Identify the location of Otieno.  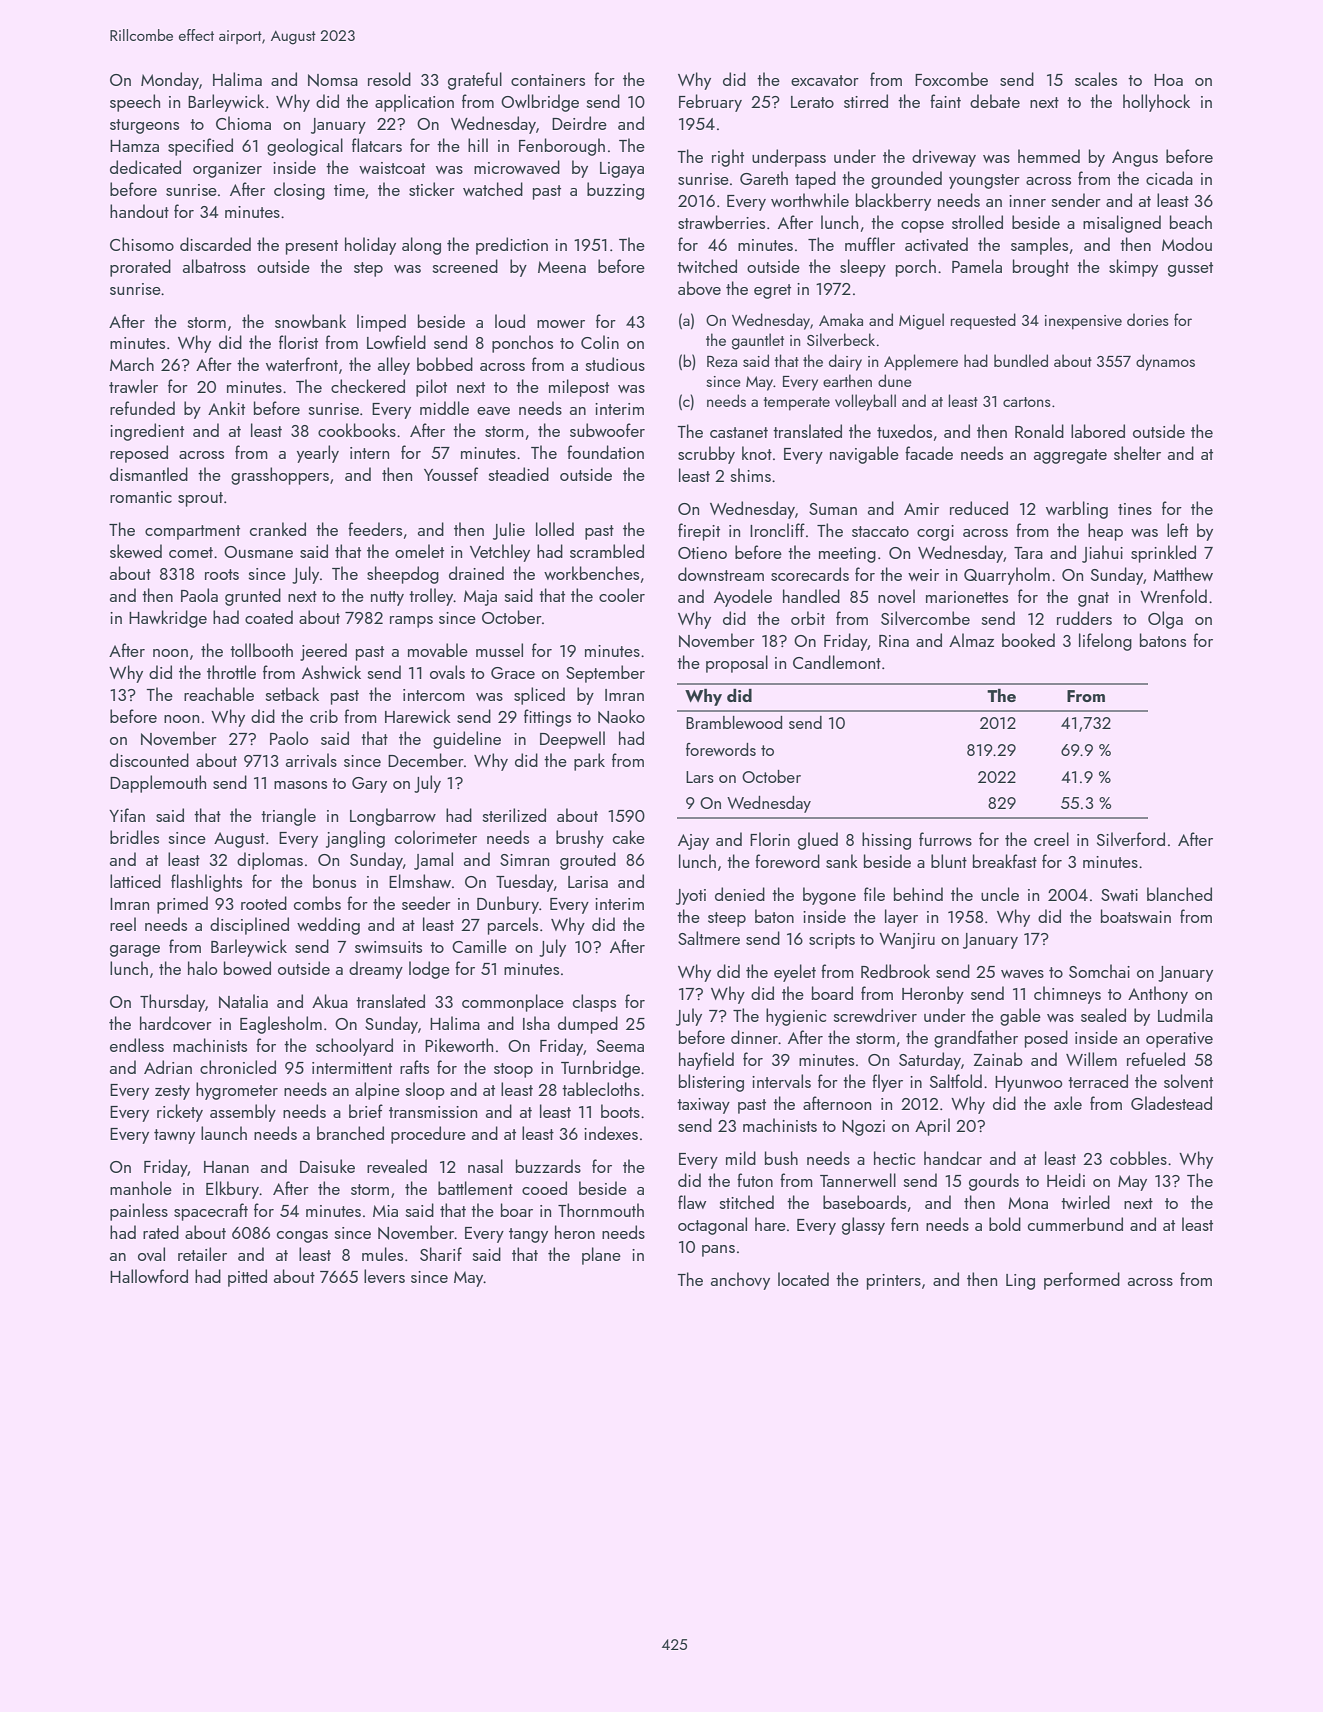
(702, 553).
